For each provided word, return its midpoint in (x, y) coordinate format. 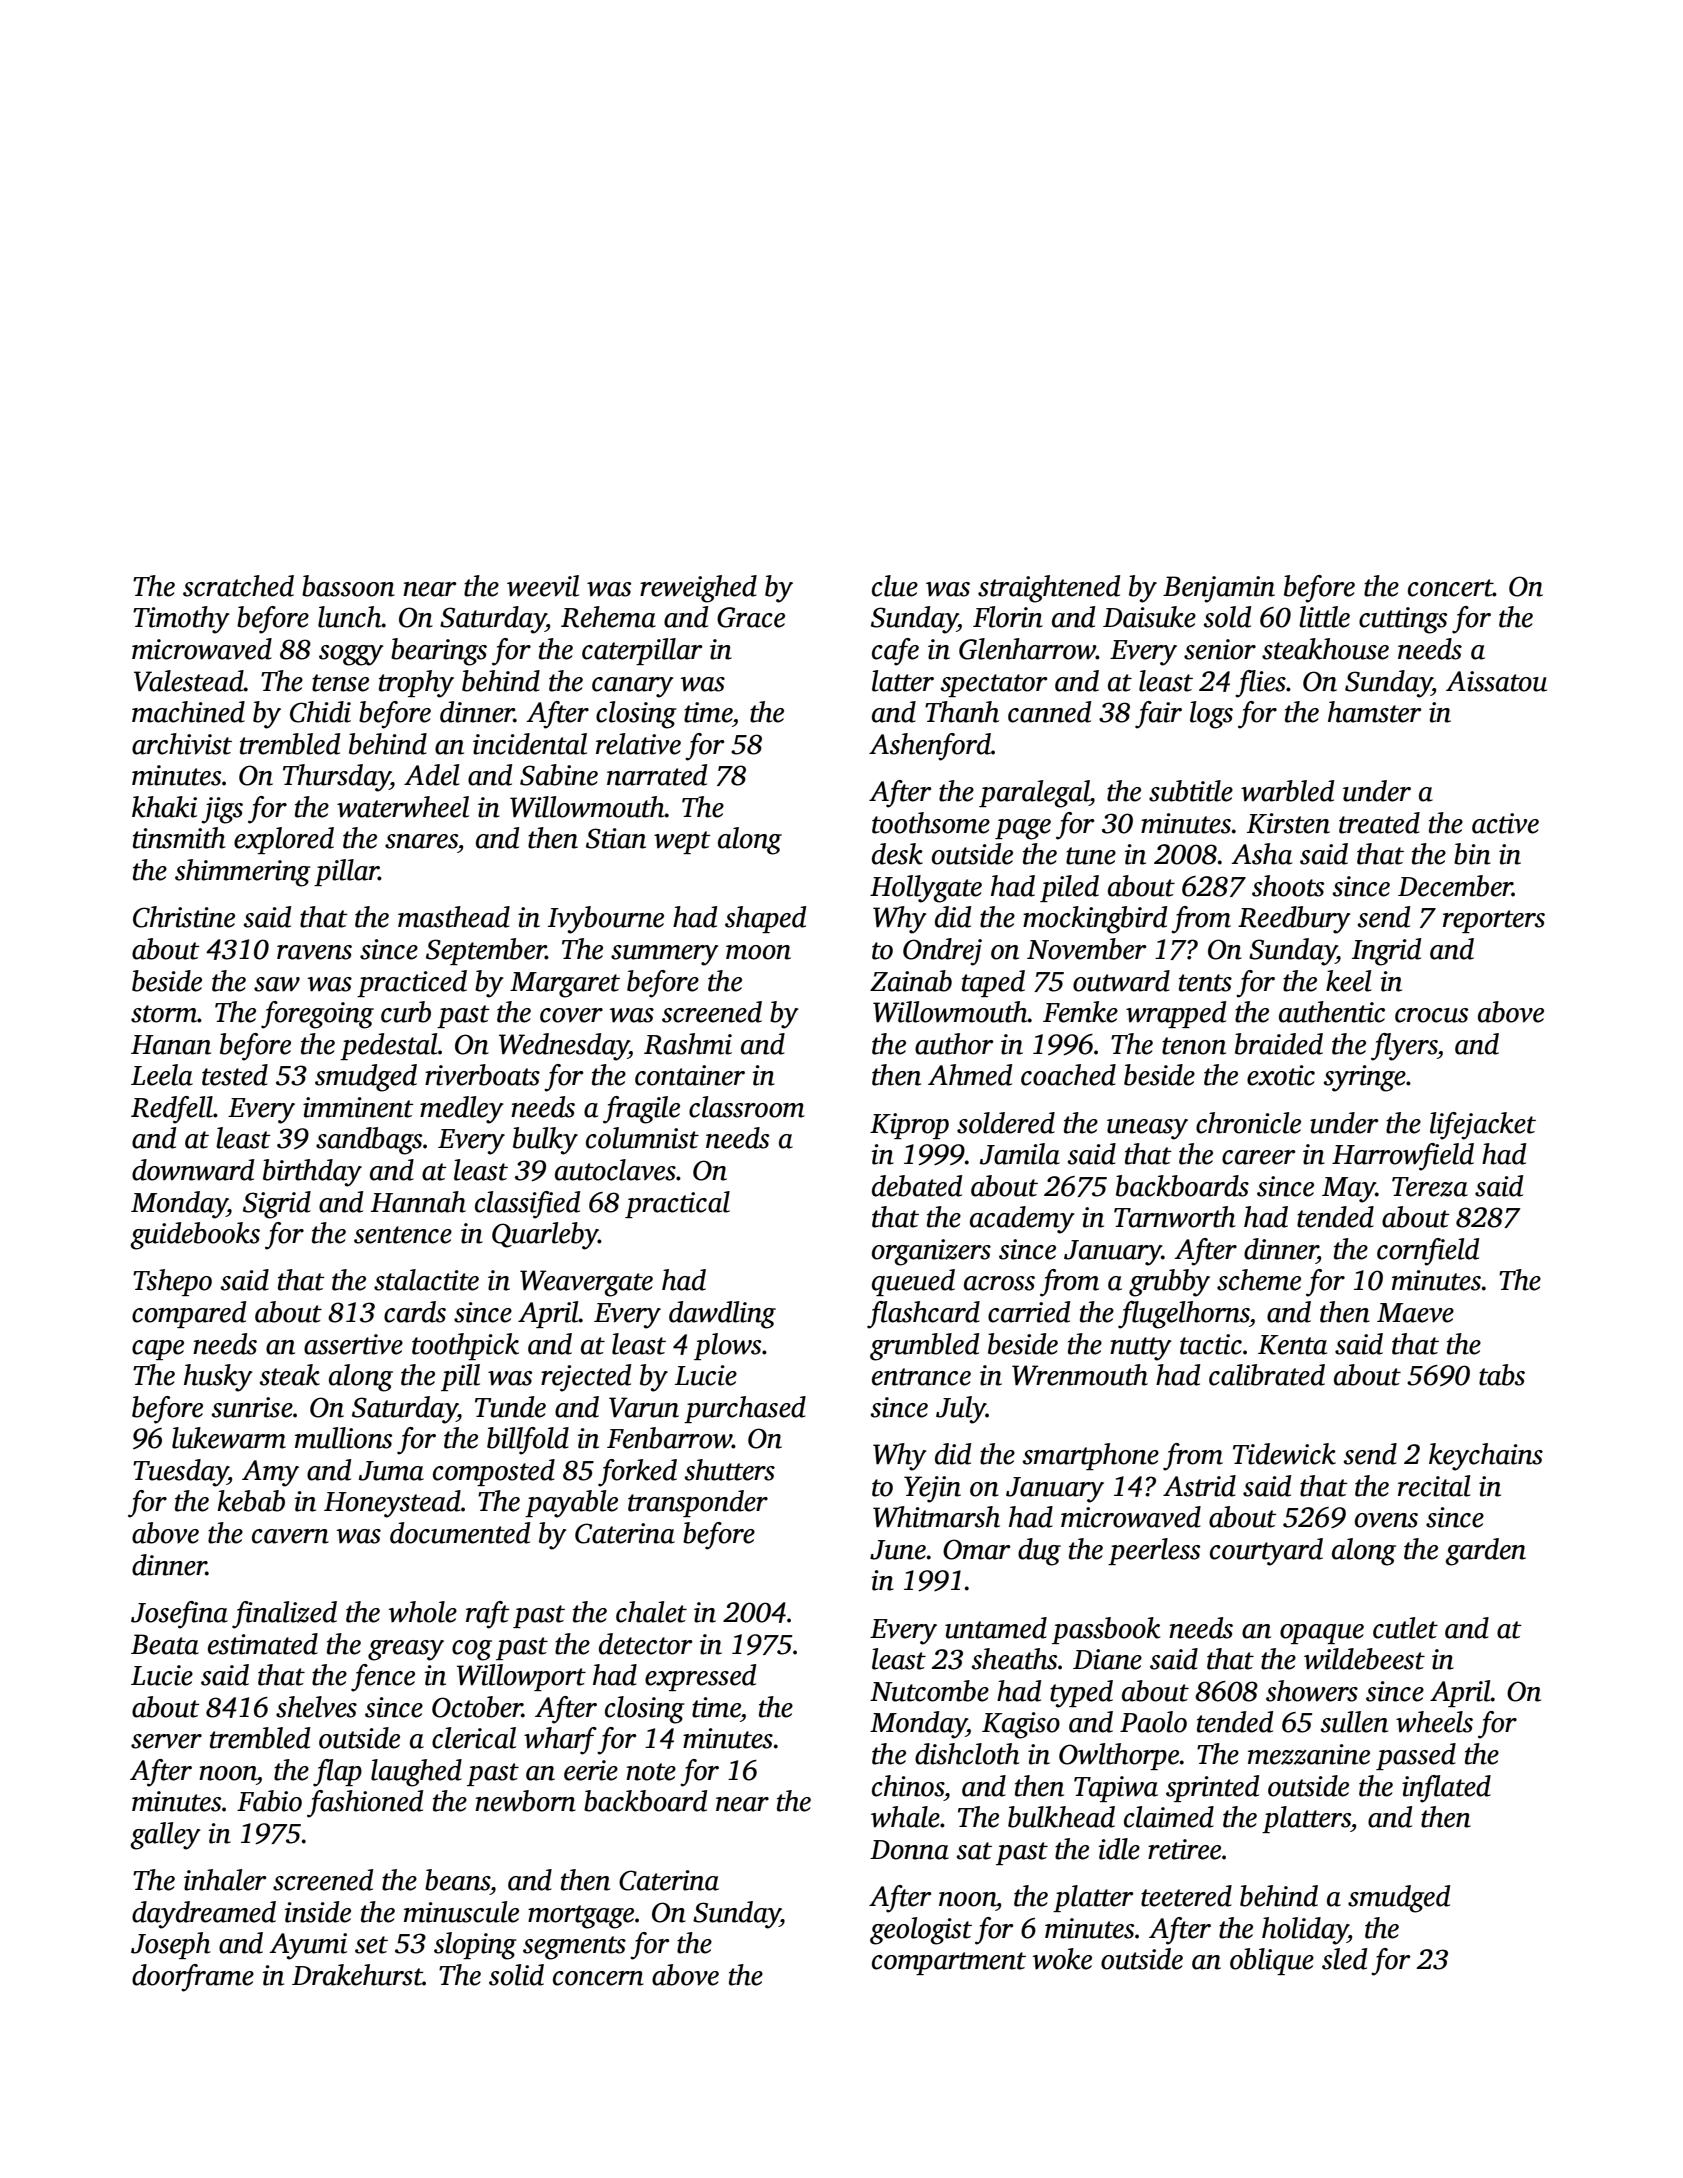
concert (1450, 588)
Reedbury (1294, 920)
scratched (238, 586)
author (954, 1044)
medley (462, 1110)
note (651, 1772)
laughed (416, 1773)
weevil (543, 586)
